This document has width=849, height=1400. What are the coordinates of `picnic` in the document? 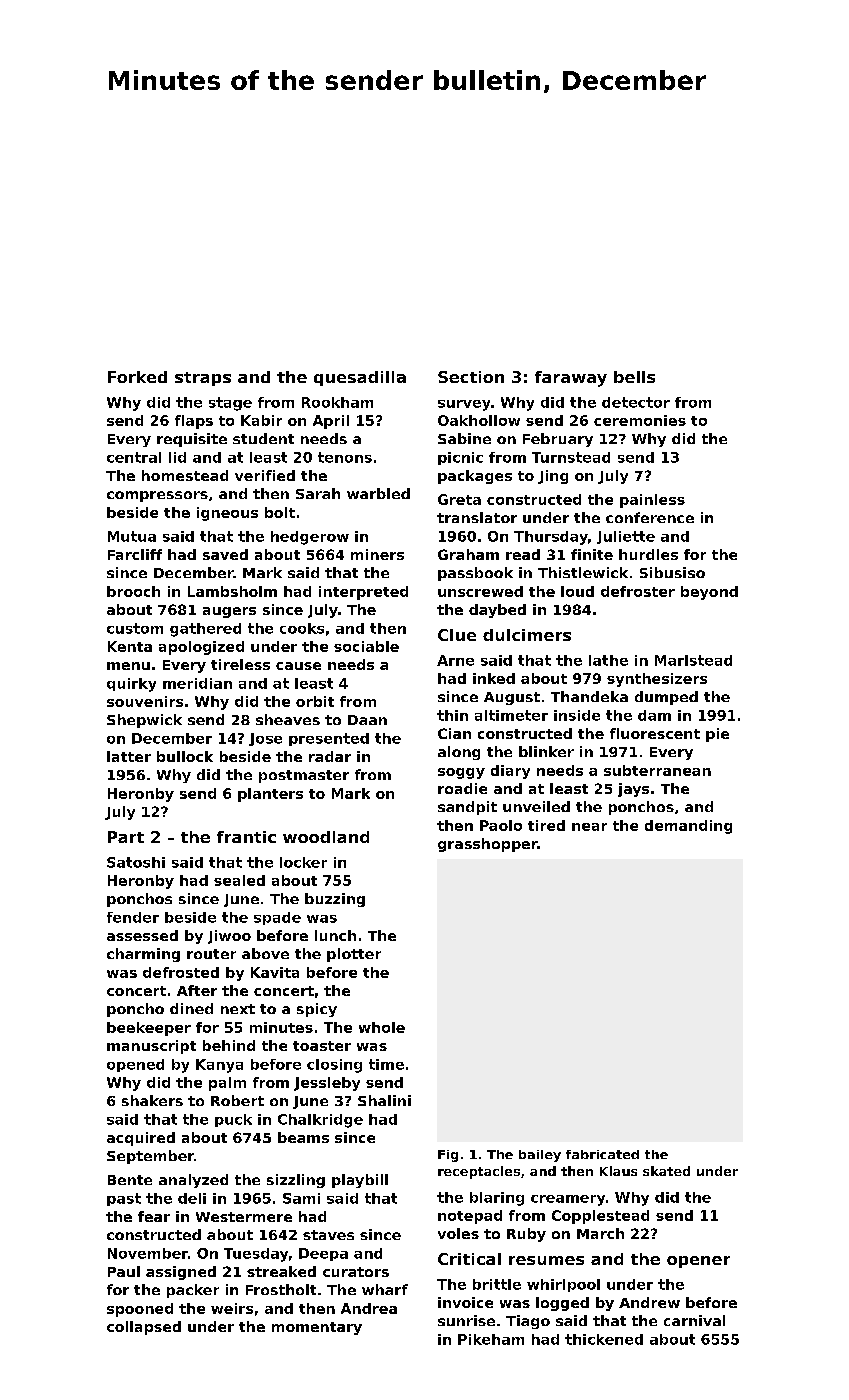 It's located at (460, 458).
